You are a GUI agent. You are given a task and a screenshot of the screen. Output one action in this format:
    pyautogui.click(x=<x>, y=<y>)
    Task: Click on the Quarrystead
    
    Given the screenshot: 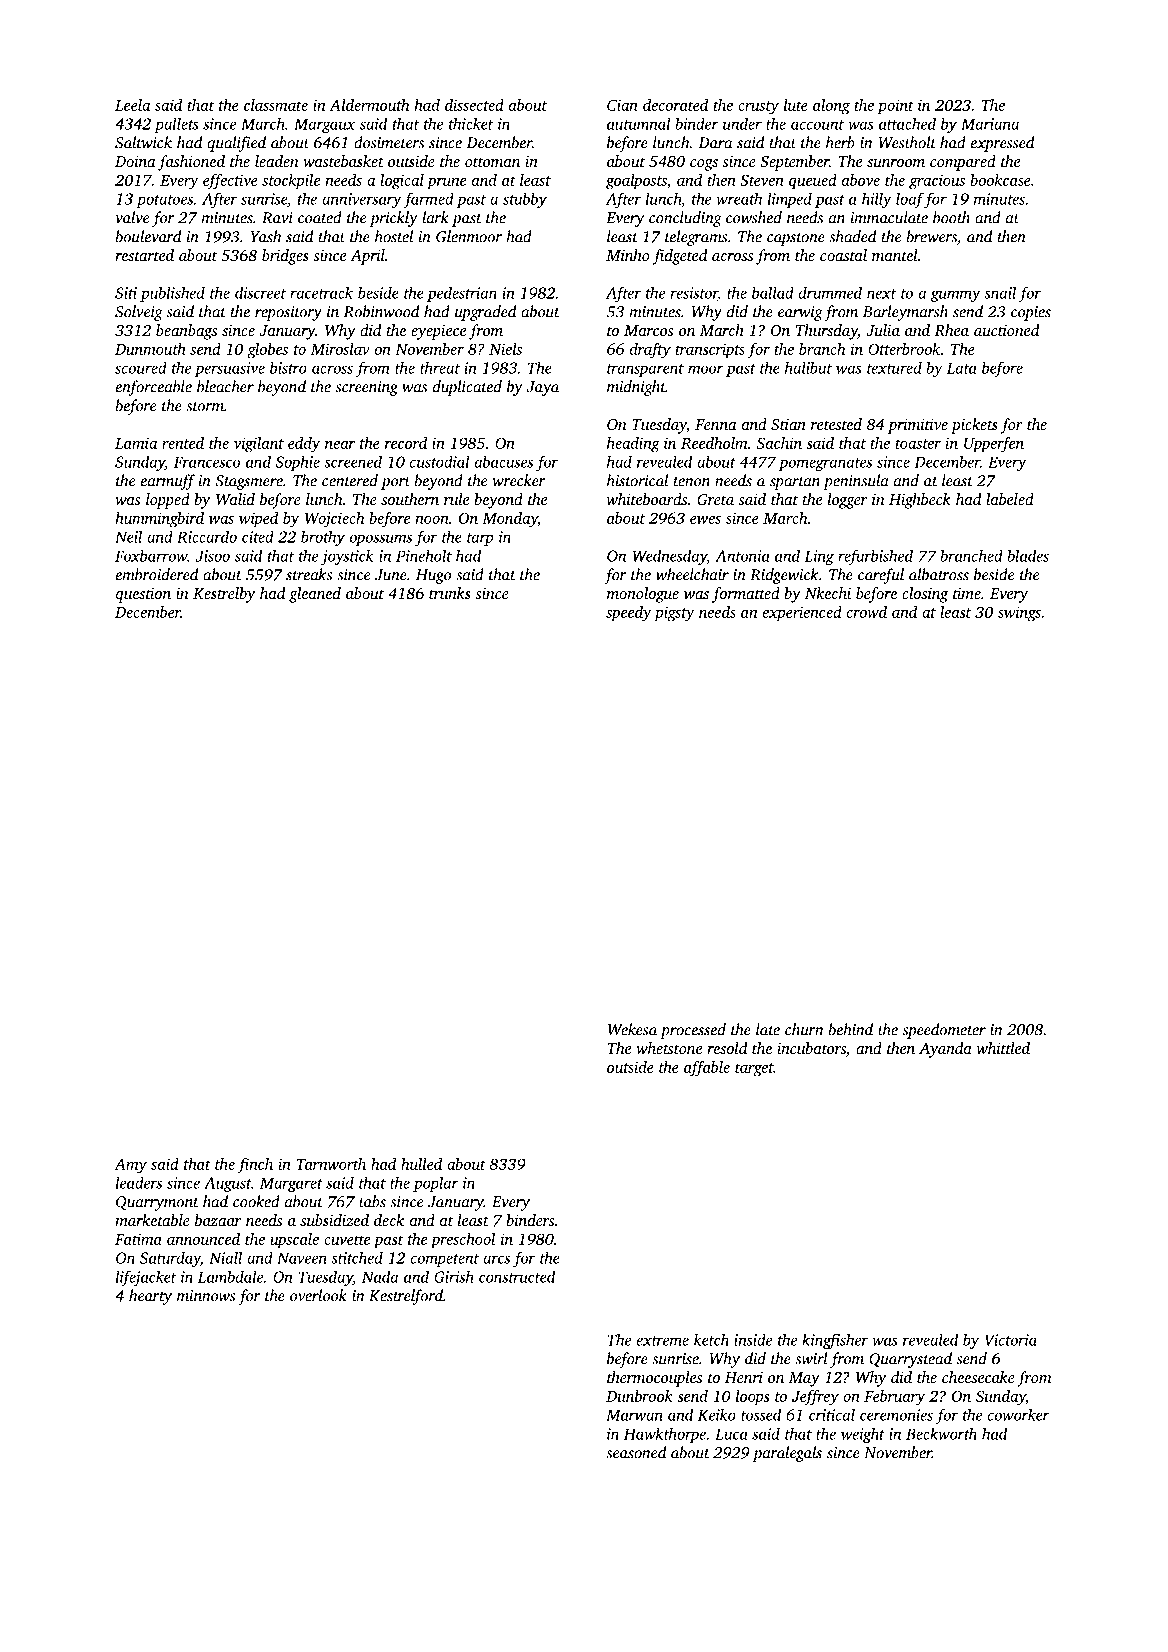 What is the action you would take?
    pyautogui.click(x=910, y=1360)
